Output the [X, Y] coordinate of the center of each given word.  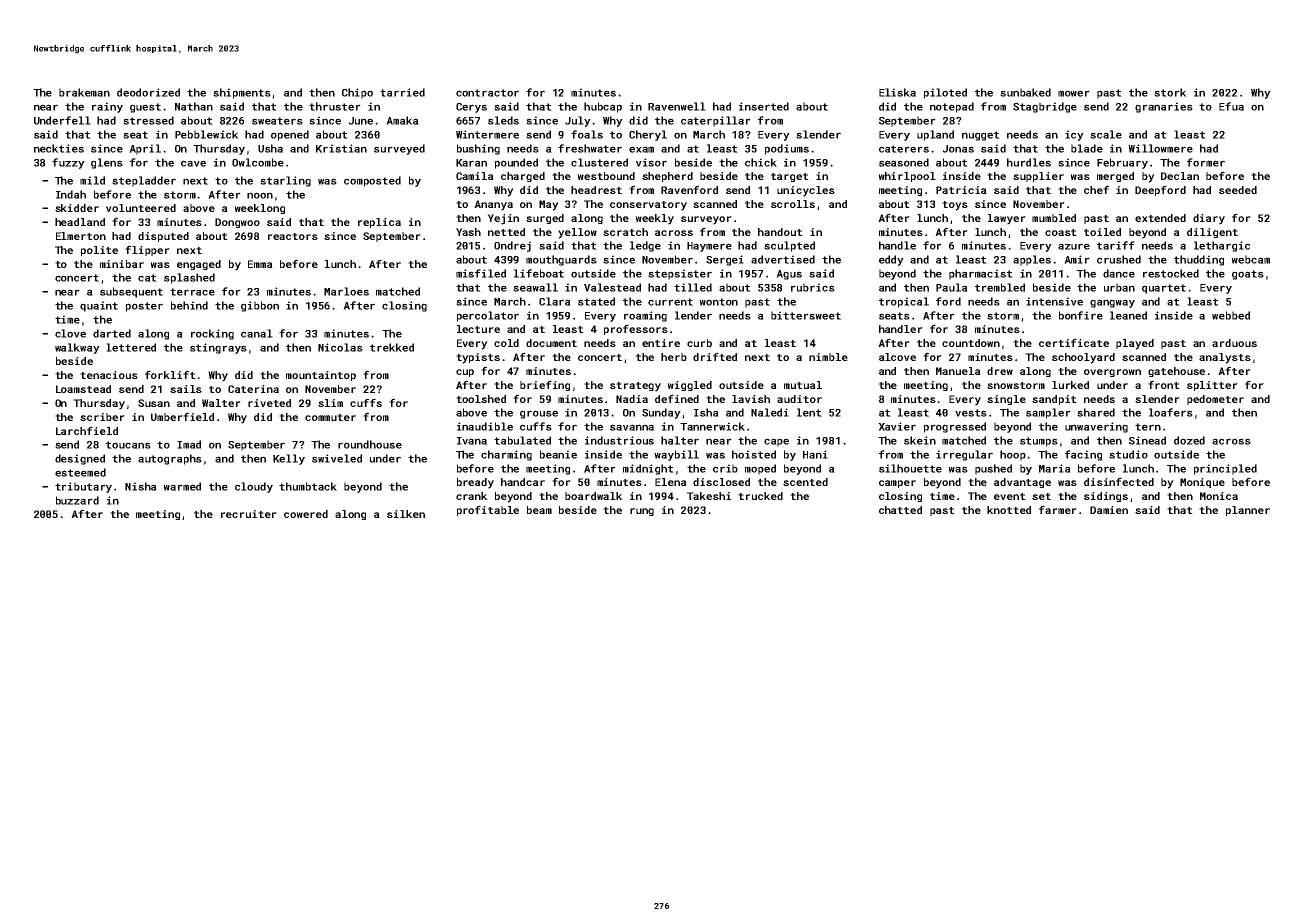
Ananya [493, 205]
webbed [1231, 315]
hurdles [1029, 162]
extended [1160, 218]
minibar [122, 264]
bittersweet [806, 315]
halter [680, 440]
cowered [306, 514]
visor [651, 162]
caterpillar [716, 121]
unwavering [1096, 427]
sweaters [277, 121]
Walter [221, 403]
